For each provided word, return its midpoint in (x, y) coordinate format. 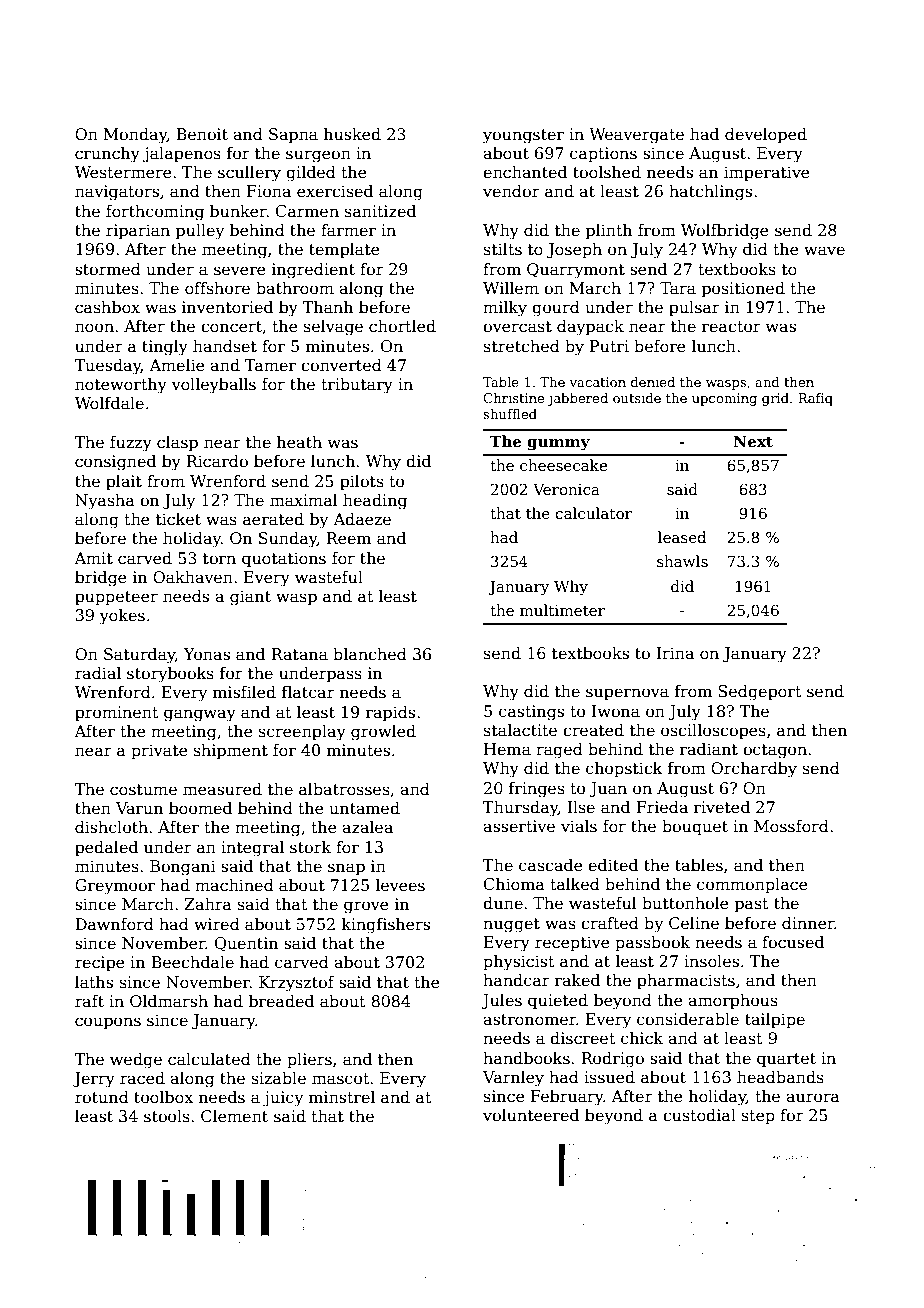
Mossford (791, 826)
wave (824, 251)
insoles (711, 961)
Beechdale (192, 962)
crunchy (107, 155)
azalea (367, 827)
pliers (309, 1061)
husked (352, 134)
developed (766, 136)
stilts (503, 249)
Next (753, 441)
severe (240, 271)
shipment (231, 752)
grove (366, 907)
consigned (115, 463)
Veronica (566, 489)
